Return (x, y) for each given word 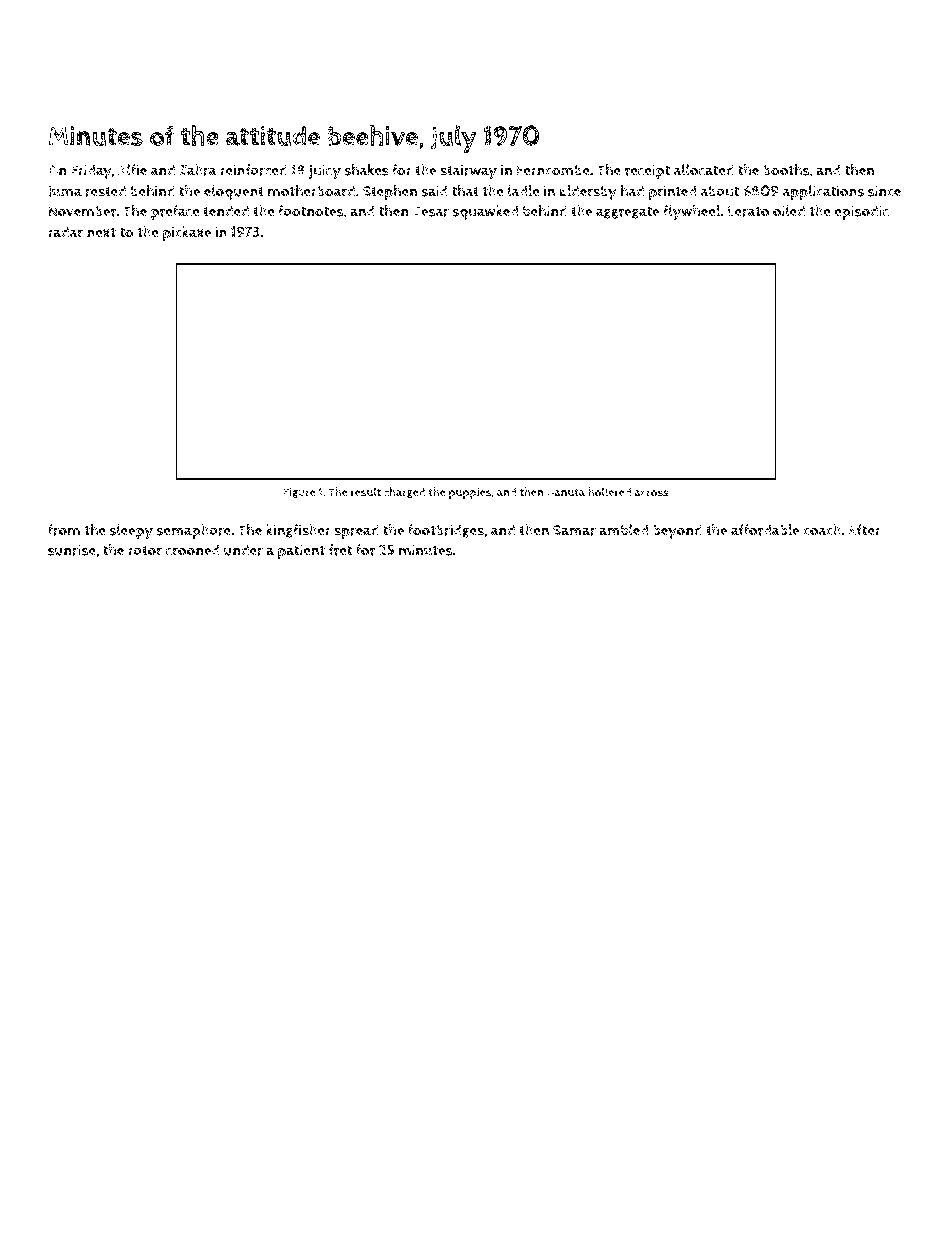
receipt (647, 171)
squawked (485, 212)
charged (404, 492)
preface (175, 212)
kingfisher (298, 531)
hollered (609, 492)
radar (65, 232)
